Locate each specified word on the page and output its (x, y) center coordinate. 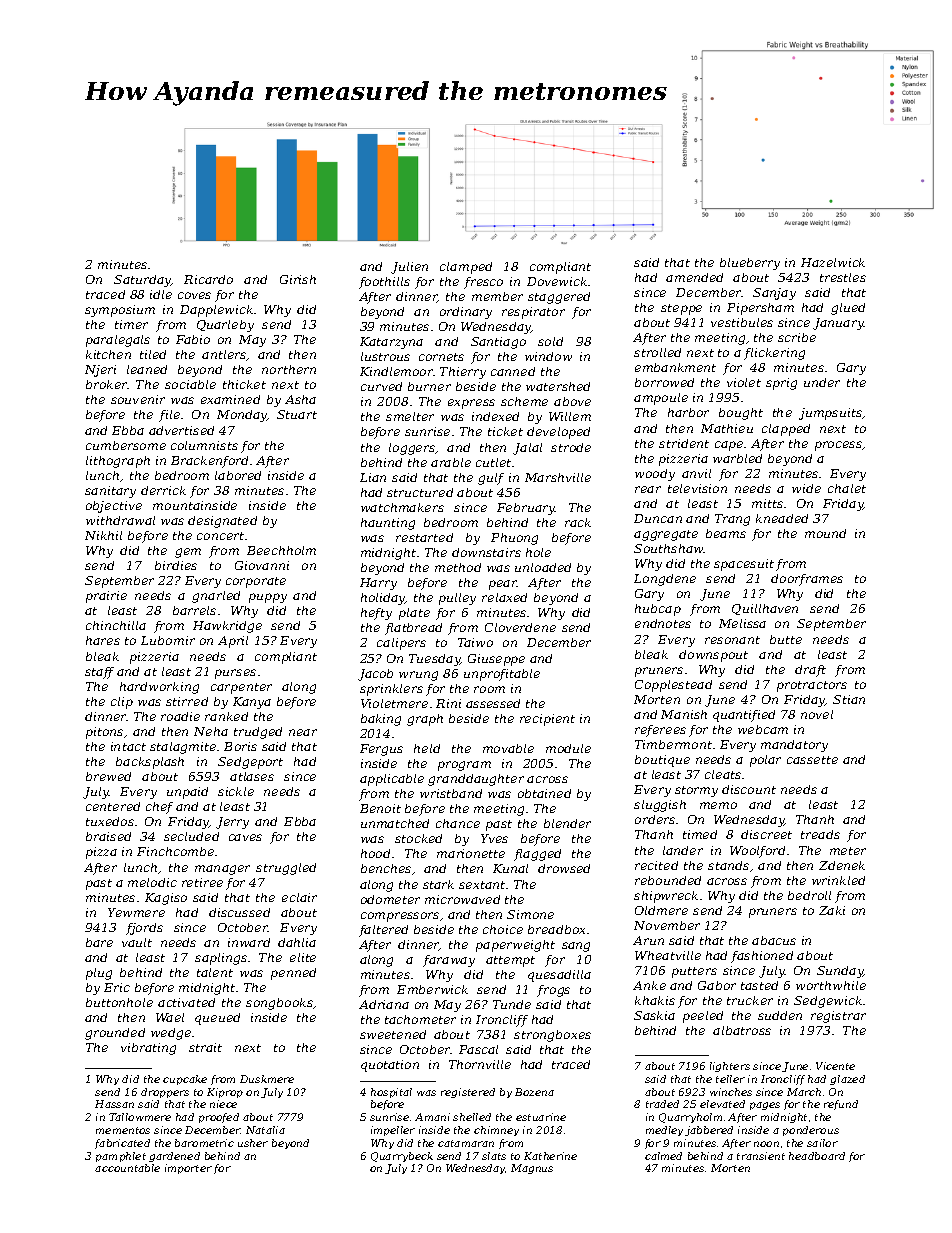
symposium (120, 311)
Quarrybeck (402, 1157)
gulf (491, 479)
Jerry (232, 823)
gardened (174, 1157)
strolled (657, 352)
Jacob (375, 675)
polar (765, 761)
